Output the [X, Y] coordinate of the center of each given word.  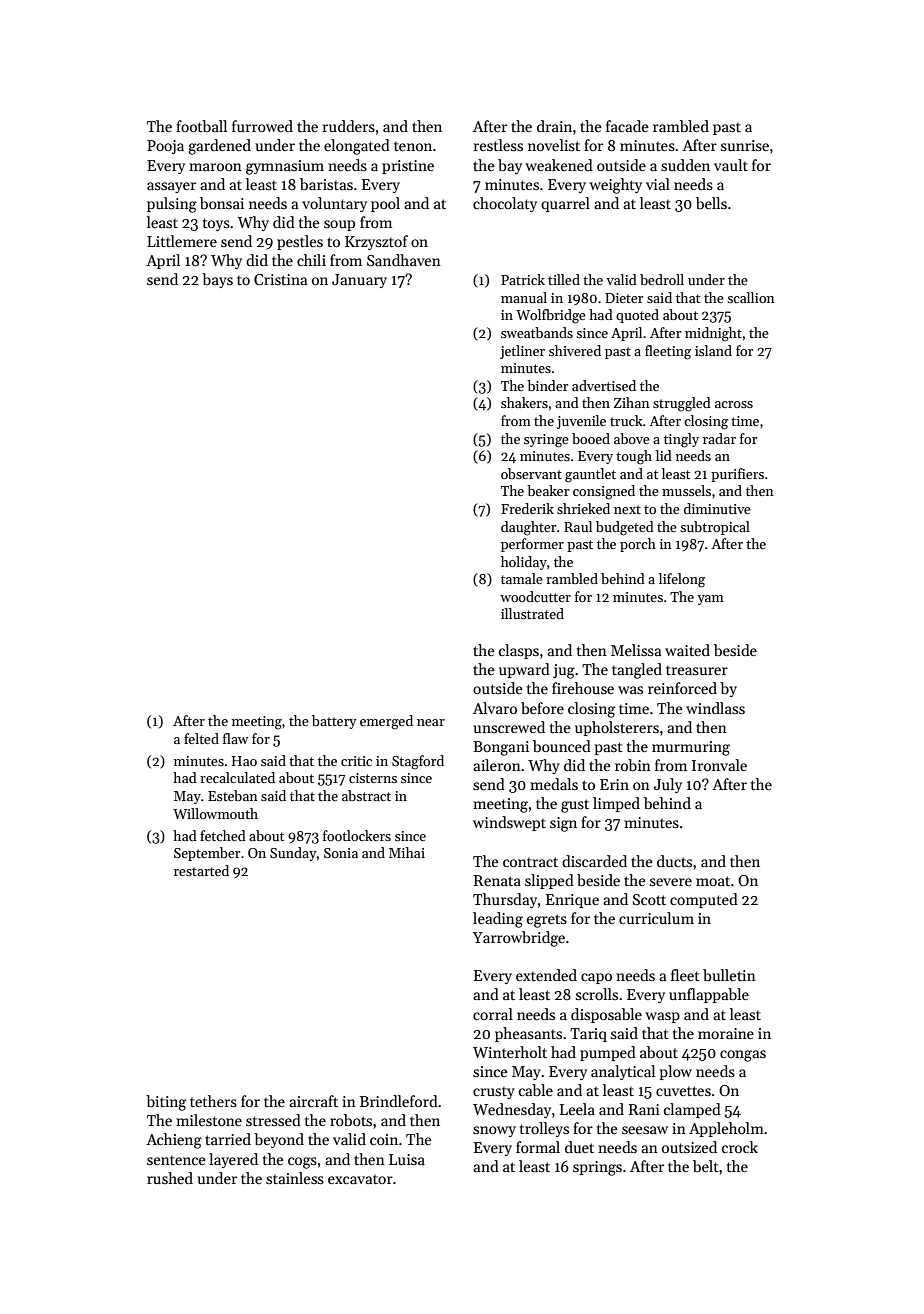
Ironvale [719, 765]
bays [217, 280]
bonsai [222, 203]
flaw [235, 738]
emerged [386, 722]
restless [498, 145]
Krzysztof [376, 242]
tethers [213, 1101]
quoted [637, 316]
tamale [522, 578]
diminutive [717, 508]
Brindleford [399, 1101]
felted [201, 738]
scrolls [597, 994]
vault [731, 165]
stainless [295, 1178]
